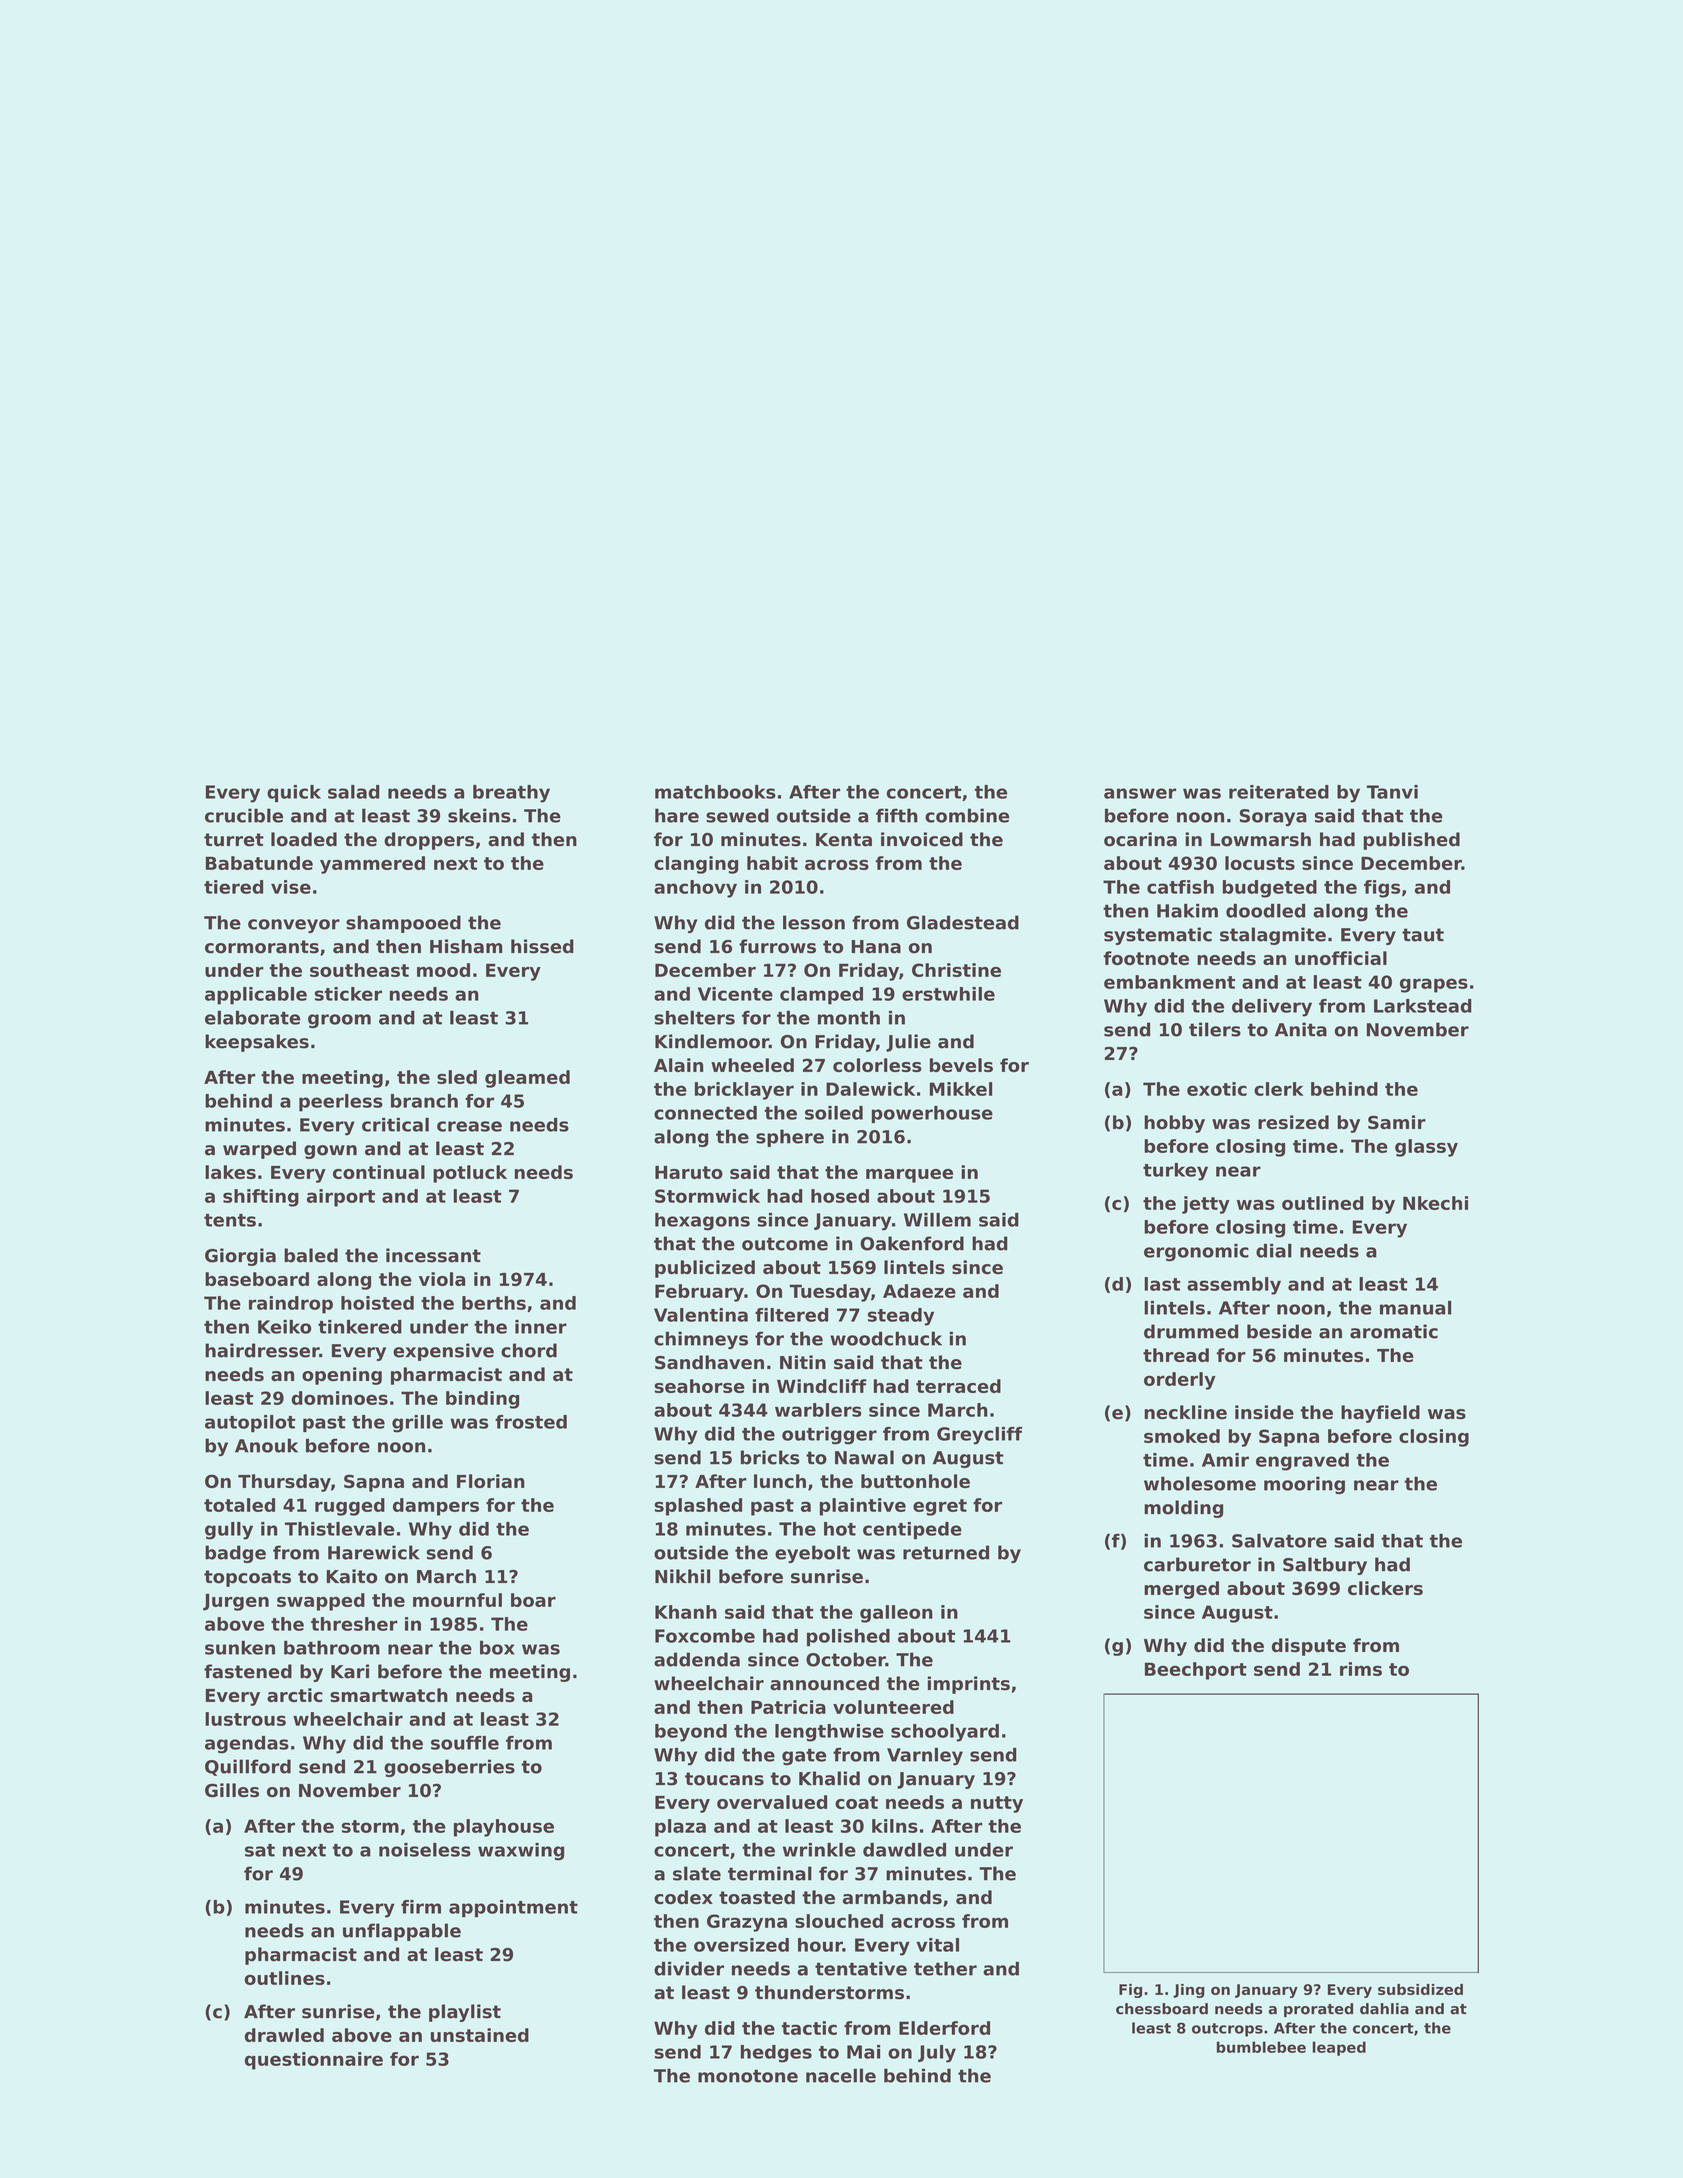 This image has width=1683, height=2178. What do you see at coordinates (1426, 1148) in the image?
I see `glassy` at bounding box center [1426, 1148].
